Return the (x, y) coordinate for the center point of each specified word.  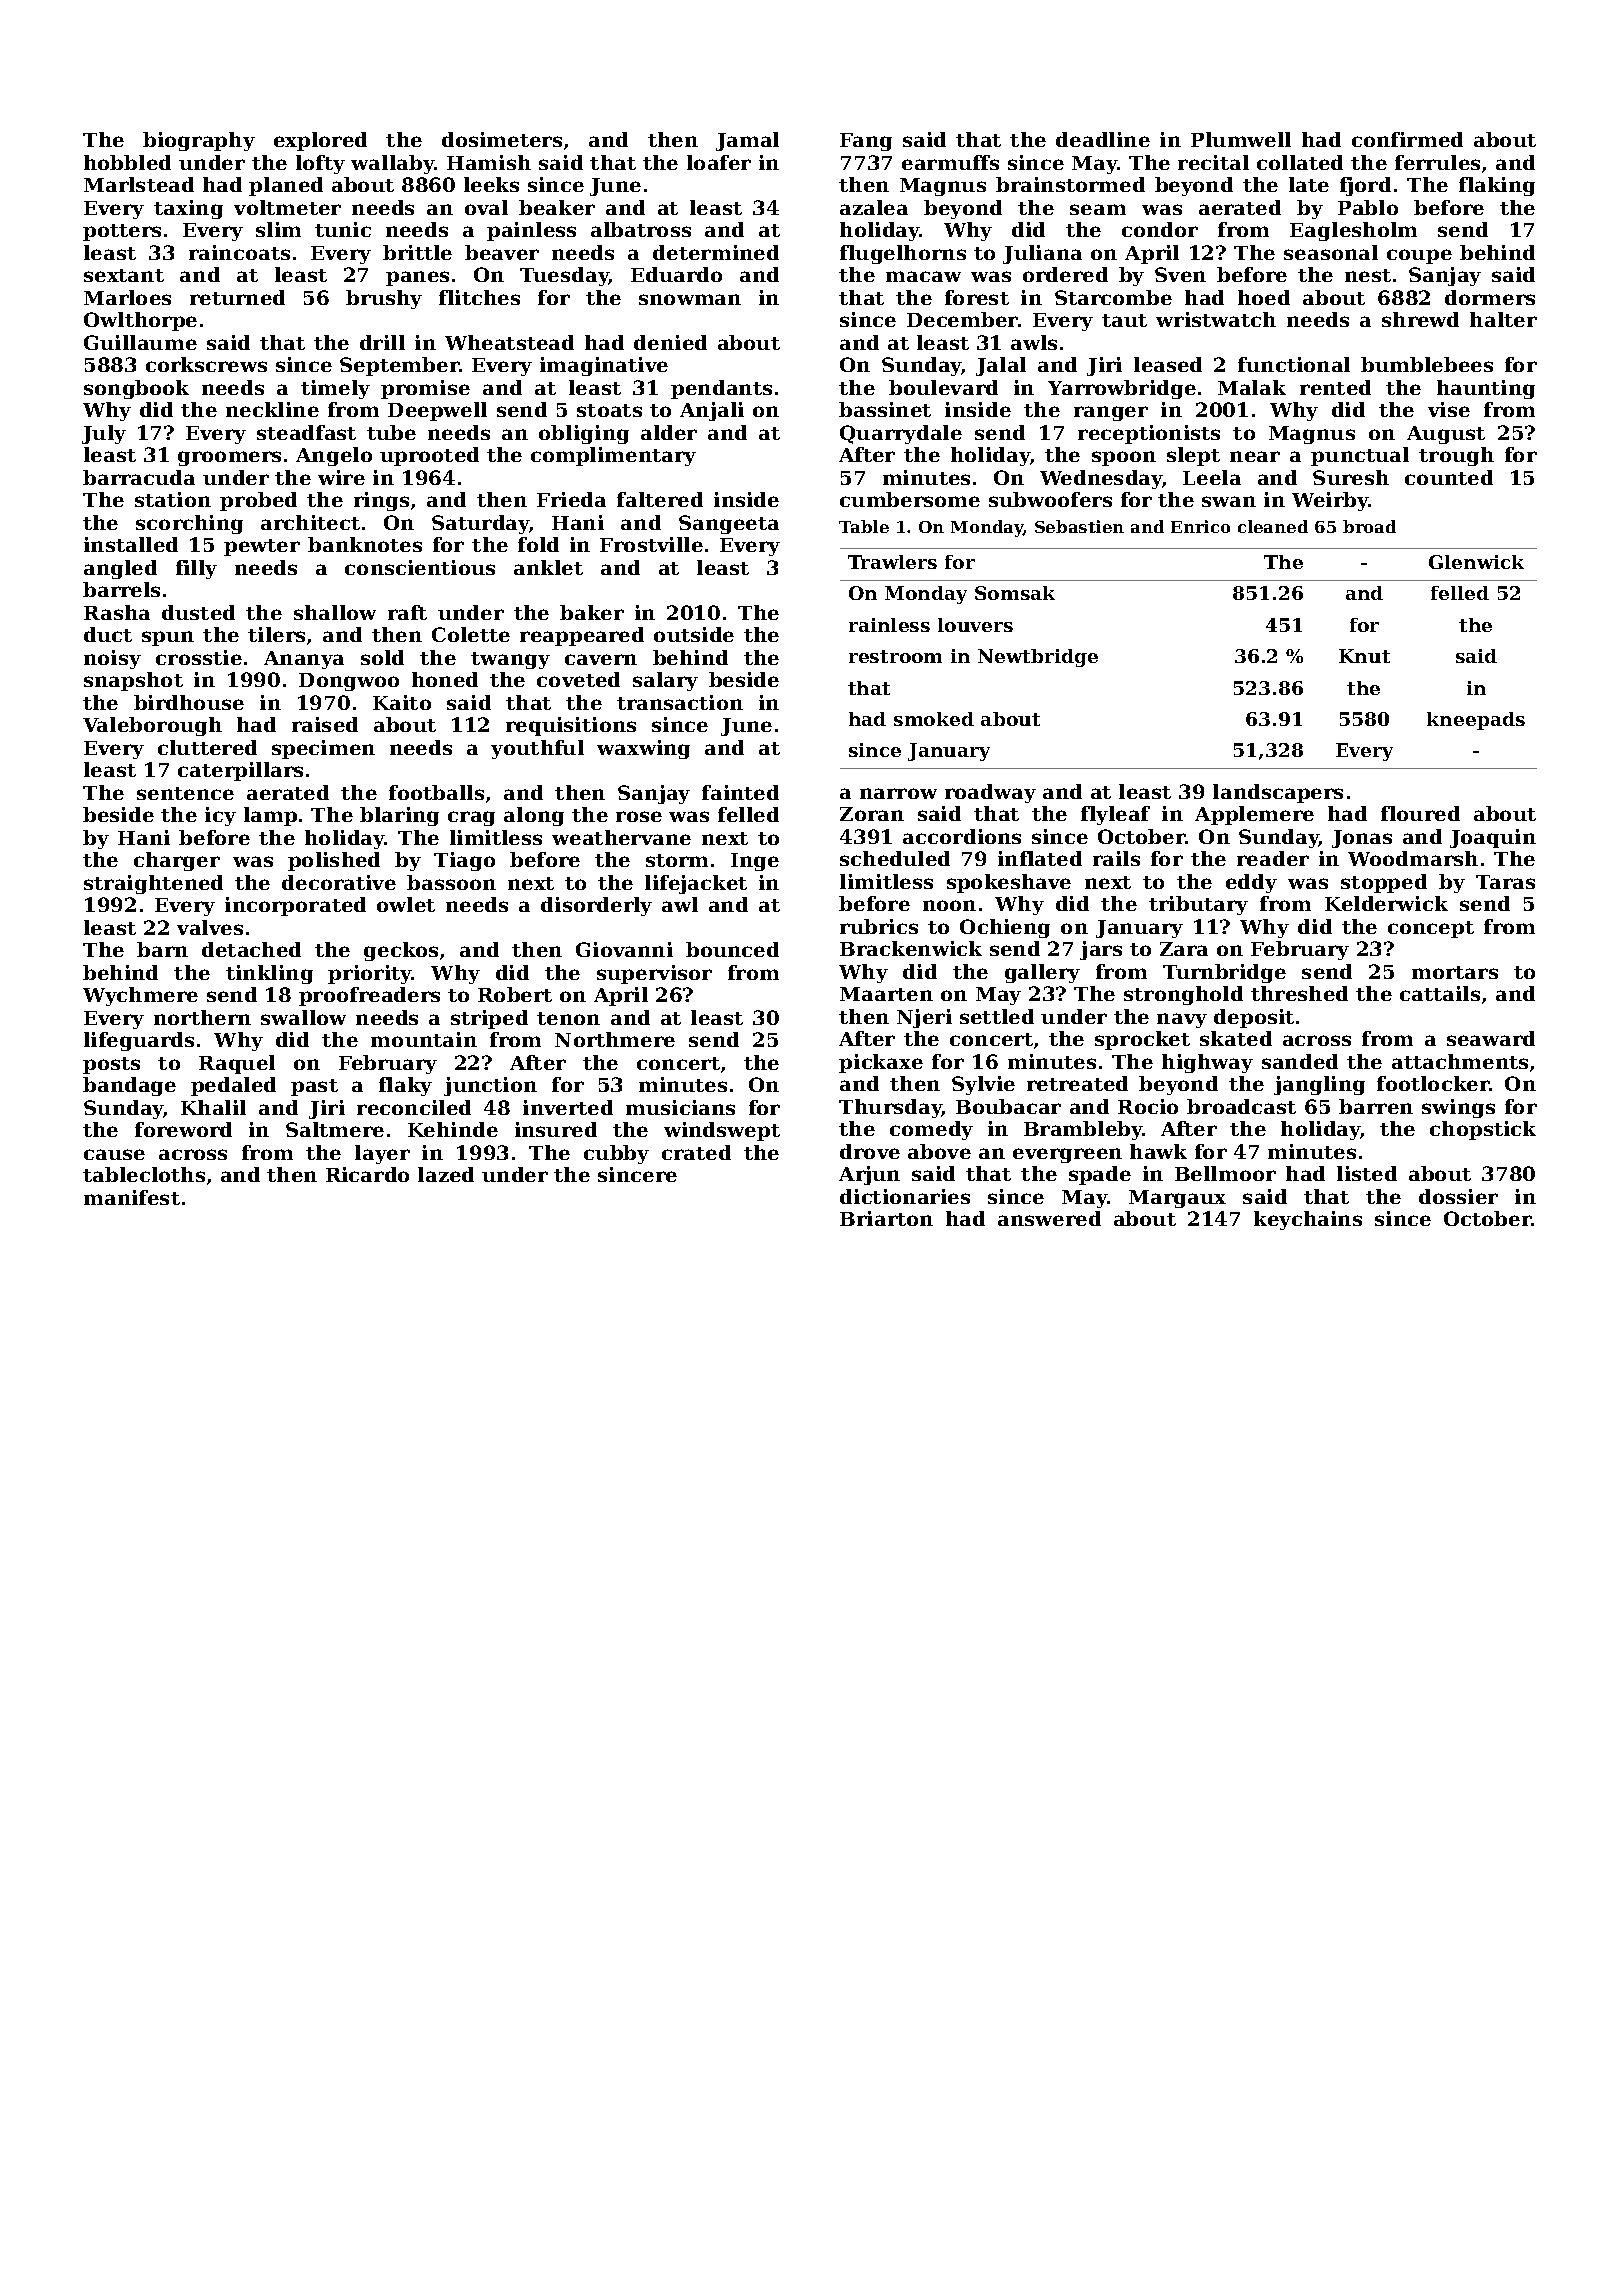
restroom (895, 656)
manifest (132, 1197)
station (173, 499)
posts (111, 1065)
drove (870, 1151)
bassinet (885, 409)
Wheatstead (509, 342)
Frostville (651, 544)
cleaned (1273, 526)
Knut (1364, 656)
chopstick (1483, 1130)
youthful (537, 749)
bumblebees (1427, 364)
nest (1368, 275)
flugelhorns (903, 254)
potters (122, 232)
